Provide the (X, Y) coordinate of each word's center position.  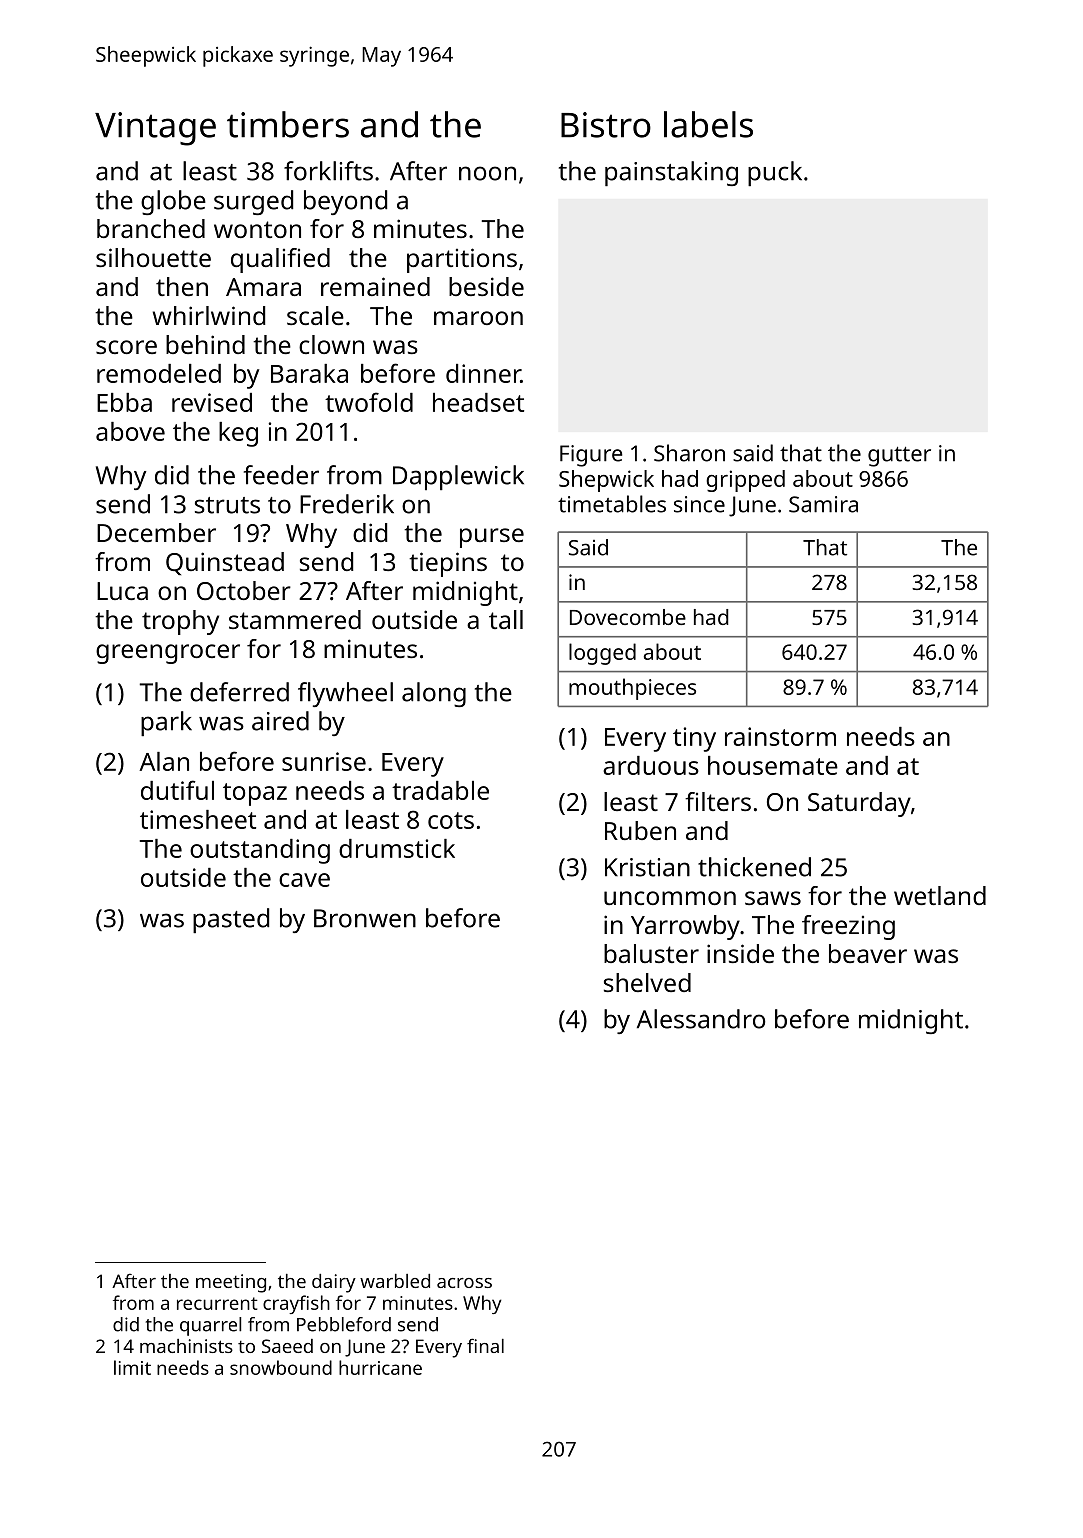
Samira (823, 504)
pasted (231, 920)
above (130, 431)
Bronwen (365, 918)
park (166, 723)
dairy (334, 1283)
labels (708, 124)
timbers (288, 124)
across (464, 1283)
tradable (440, 790)
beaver (868, 953)
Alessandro (701, 1019)
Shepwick (606, 481)
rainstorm (780, 736)
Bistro (606, 125)
